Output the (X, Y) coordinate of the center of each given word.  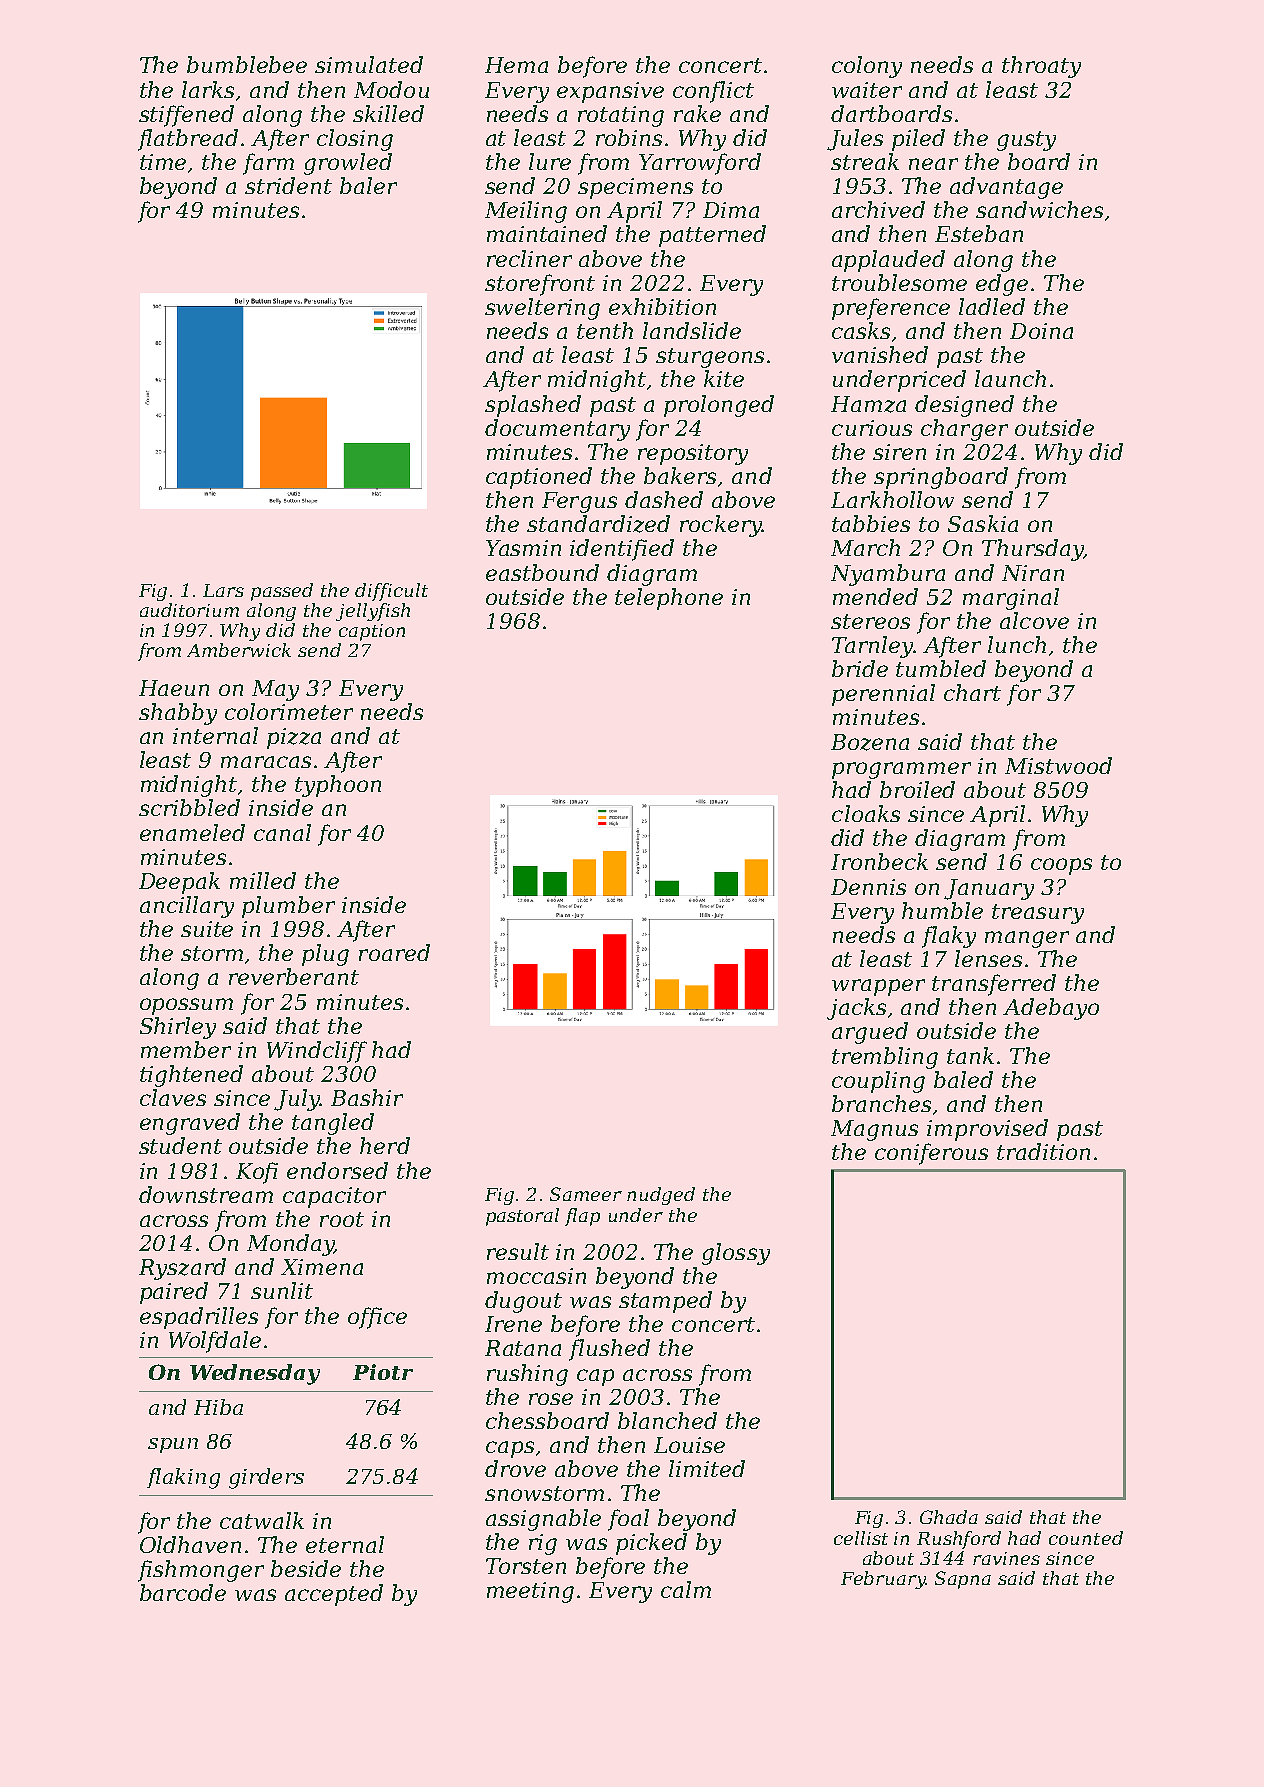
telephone (669, 599)
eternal (345, 1544)
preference (891, 309)
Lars (223, 590)
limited (707, 1468)
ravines (1006, 1558)
